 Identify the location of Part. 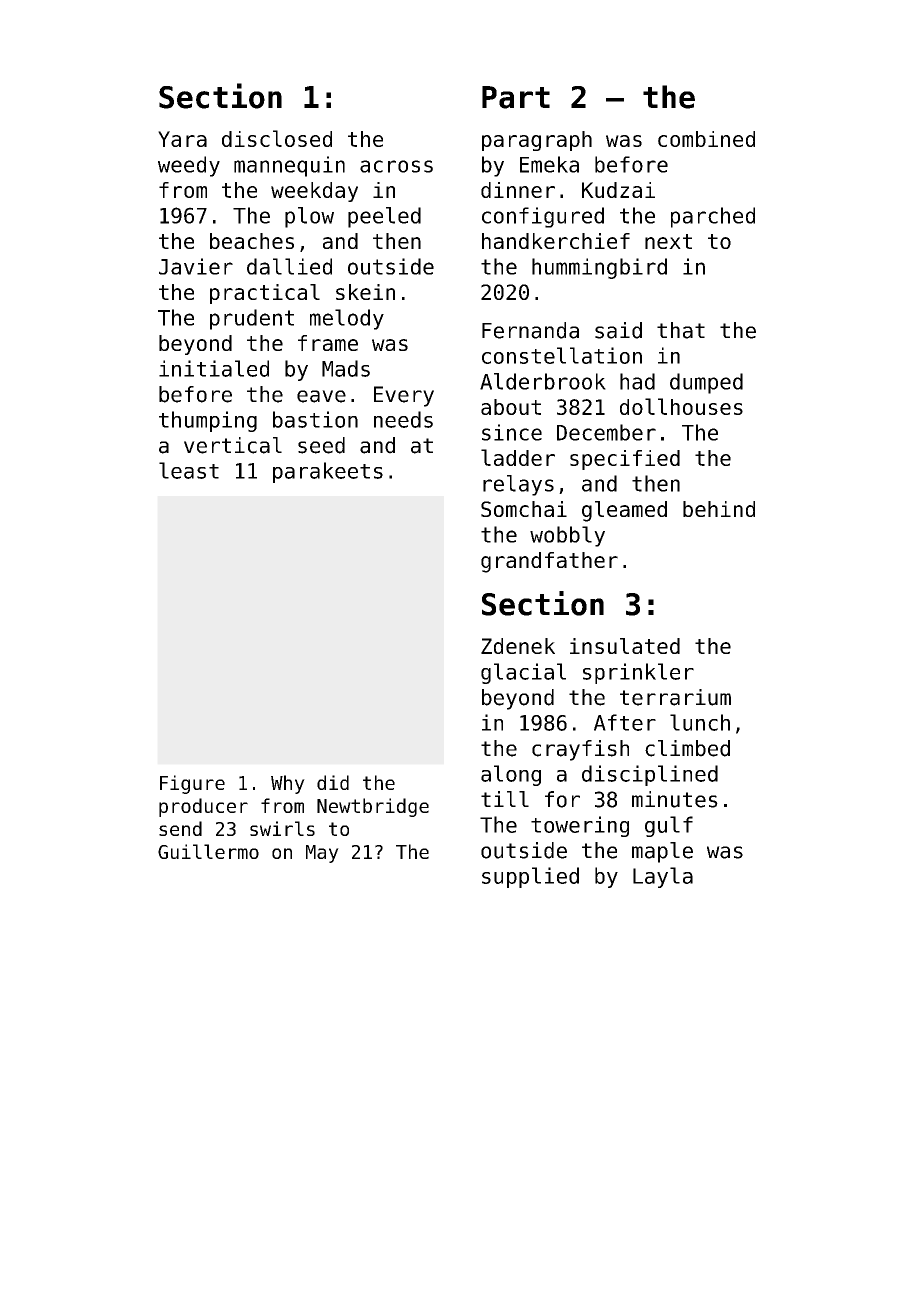
(516, 97).
